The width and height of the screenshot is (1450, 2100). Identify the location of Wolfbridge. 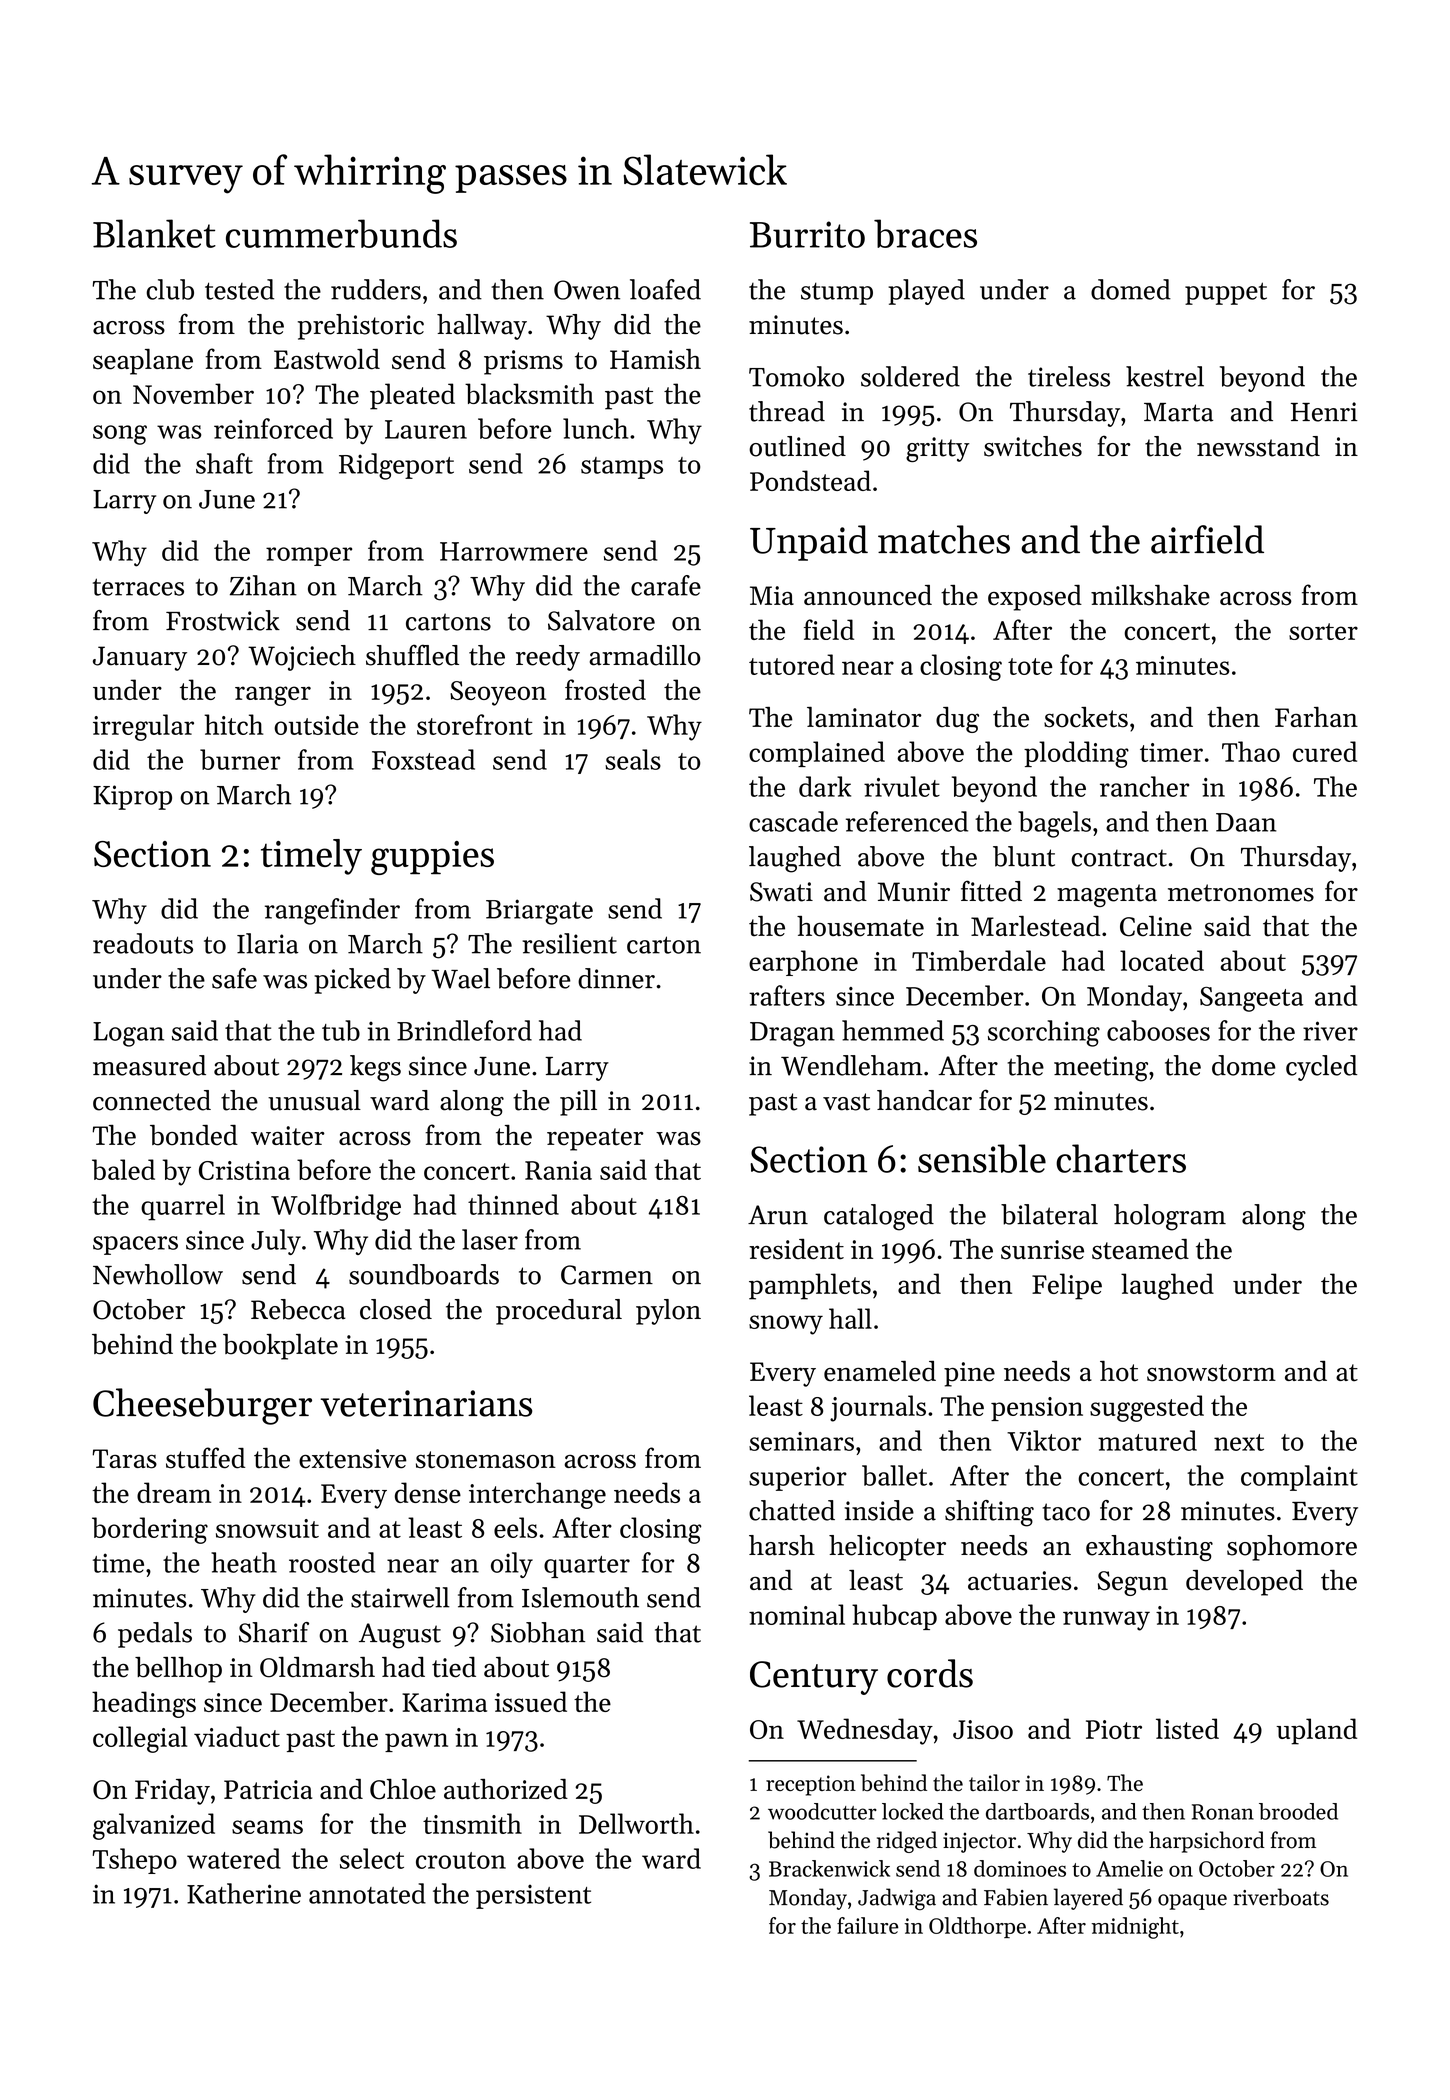
(336, 1207).
